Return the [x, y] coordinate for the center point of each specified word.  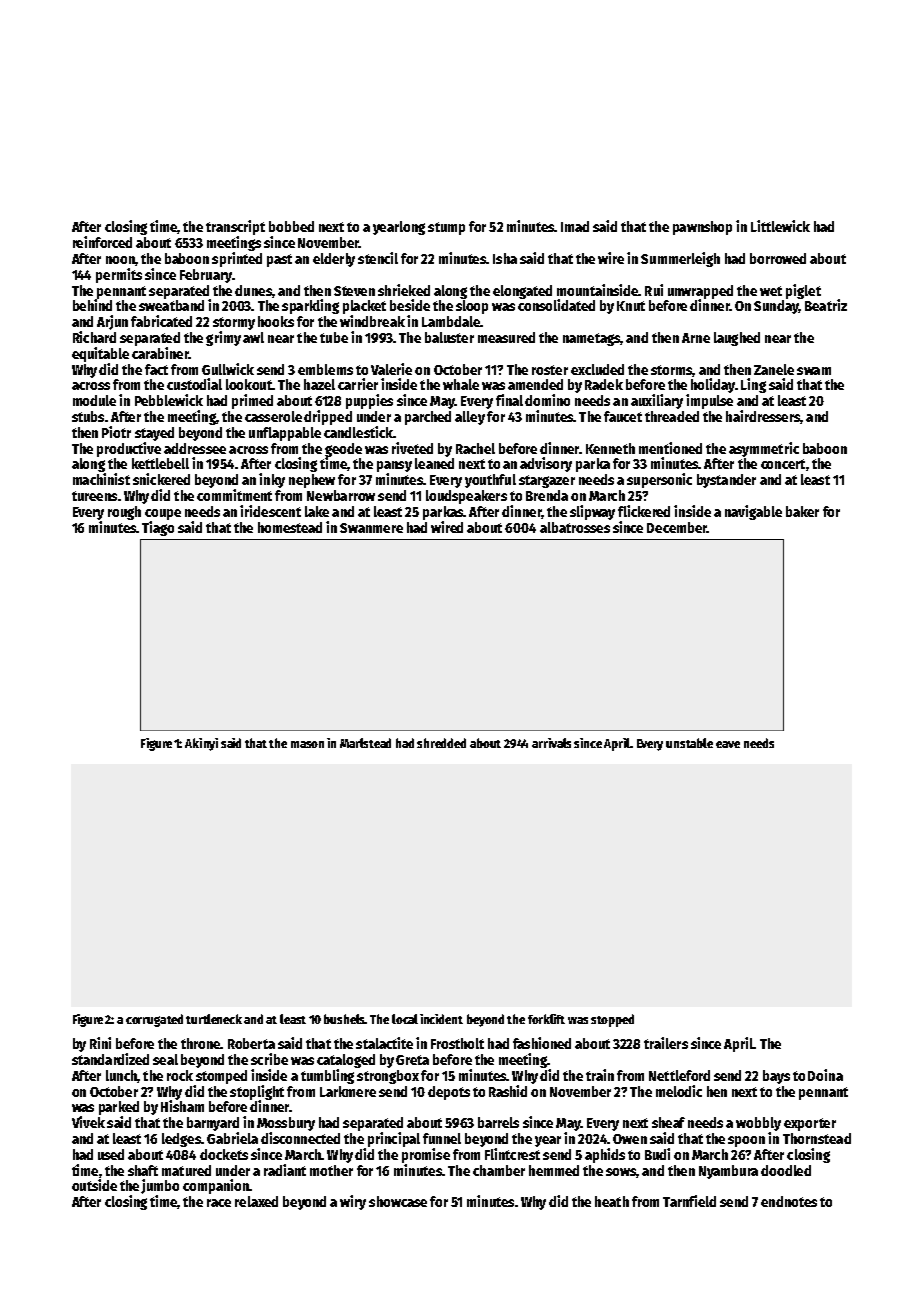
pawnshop [702, 228]
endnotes [789, 1201]
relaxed [256, 1201]
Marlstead [365, 743]
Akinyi [201, 744]
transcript [235, 227]
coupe [163, 514]
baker [802, 511]
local [405, 1019]
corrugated [154, 1020]
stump [446, 228]
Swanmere [371, 528]
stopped [612, 1020]
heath [612, 1201]
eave [728, 744]
